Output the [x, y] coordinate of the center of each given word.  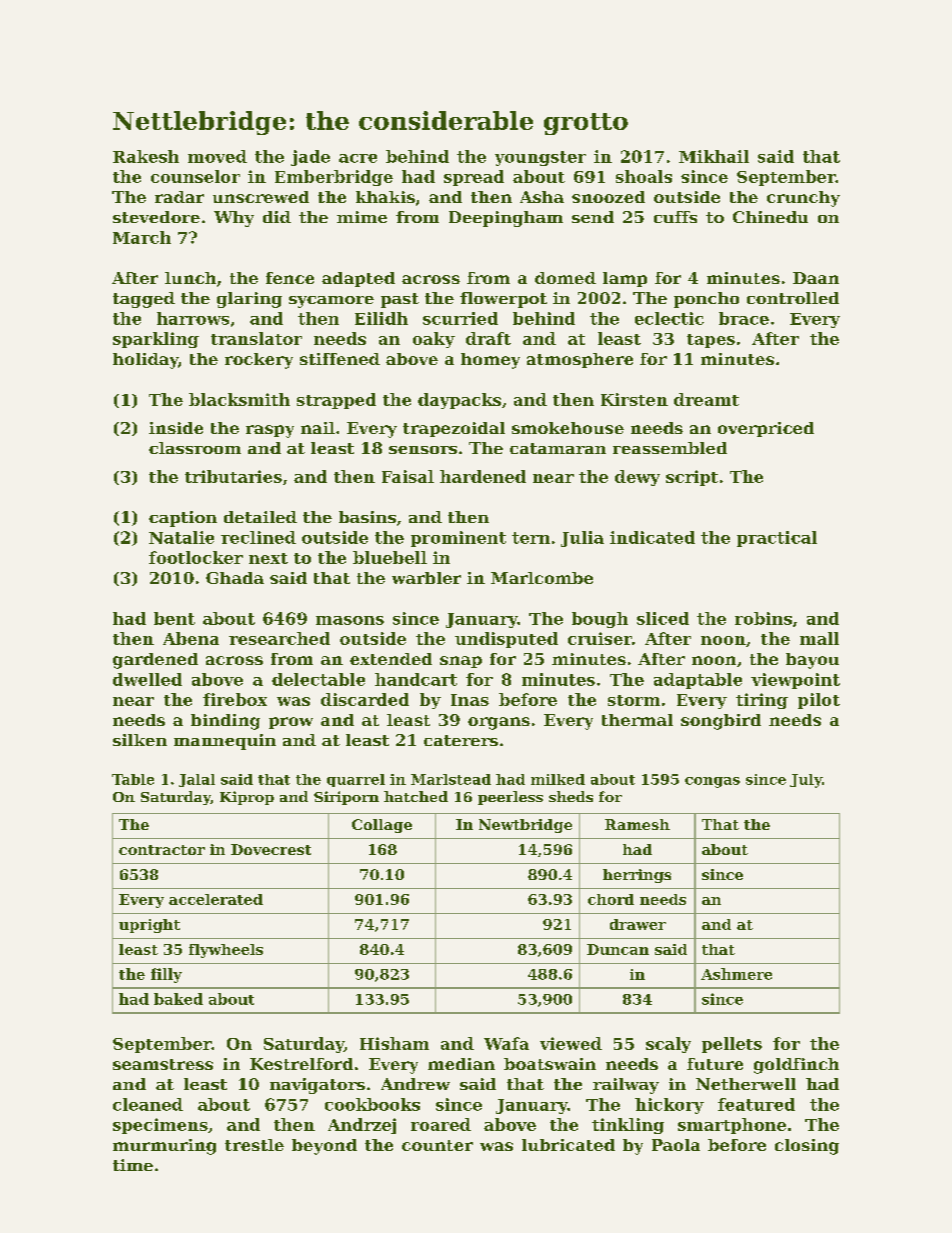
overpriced [766, 429]
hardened [483, 476]
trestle [254, 1145]
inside [176, 428]
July [806, 781]
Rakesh [146, 156]
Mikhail [714, 156]
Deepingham [506, 219]
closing [807, 1147]
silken [140, 740]
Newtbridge [525, 826]
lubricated [568, 1145]
